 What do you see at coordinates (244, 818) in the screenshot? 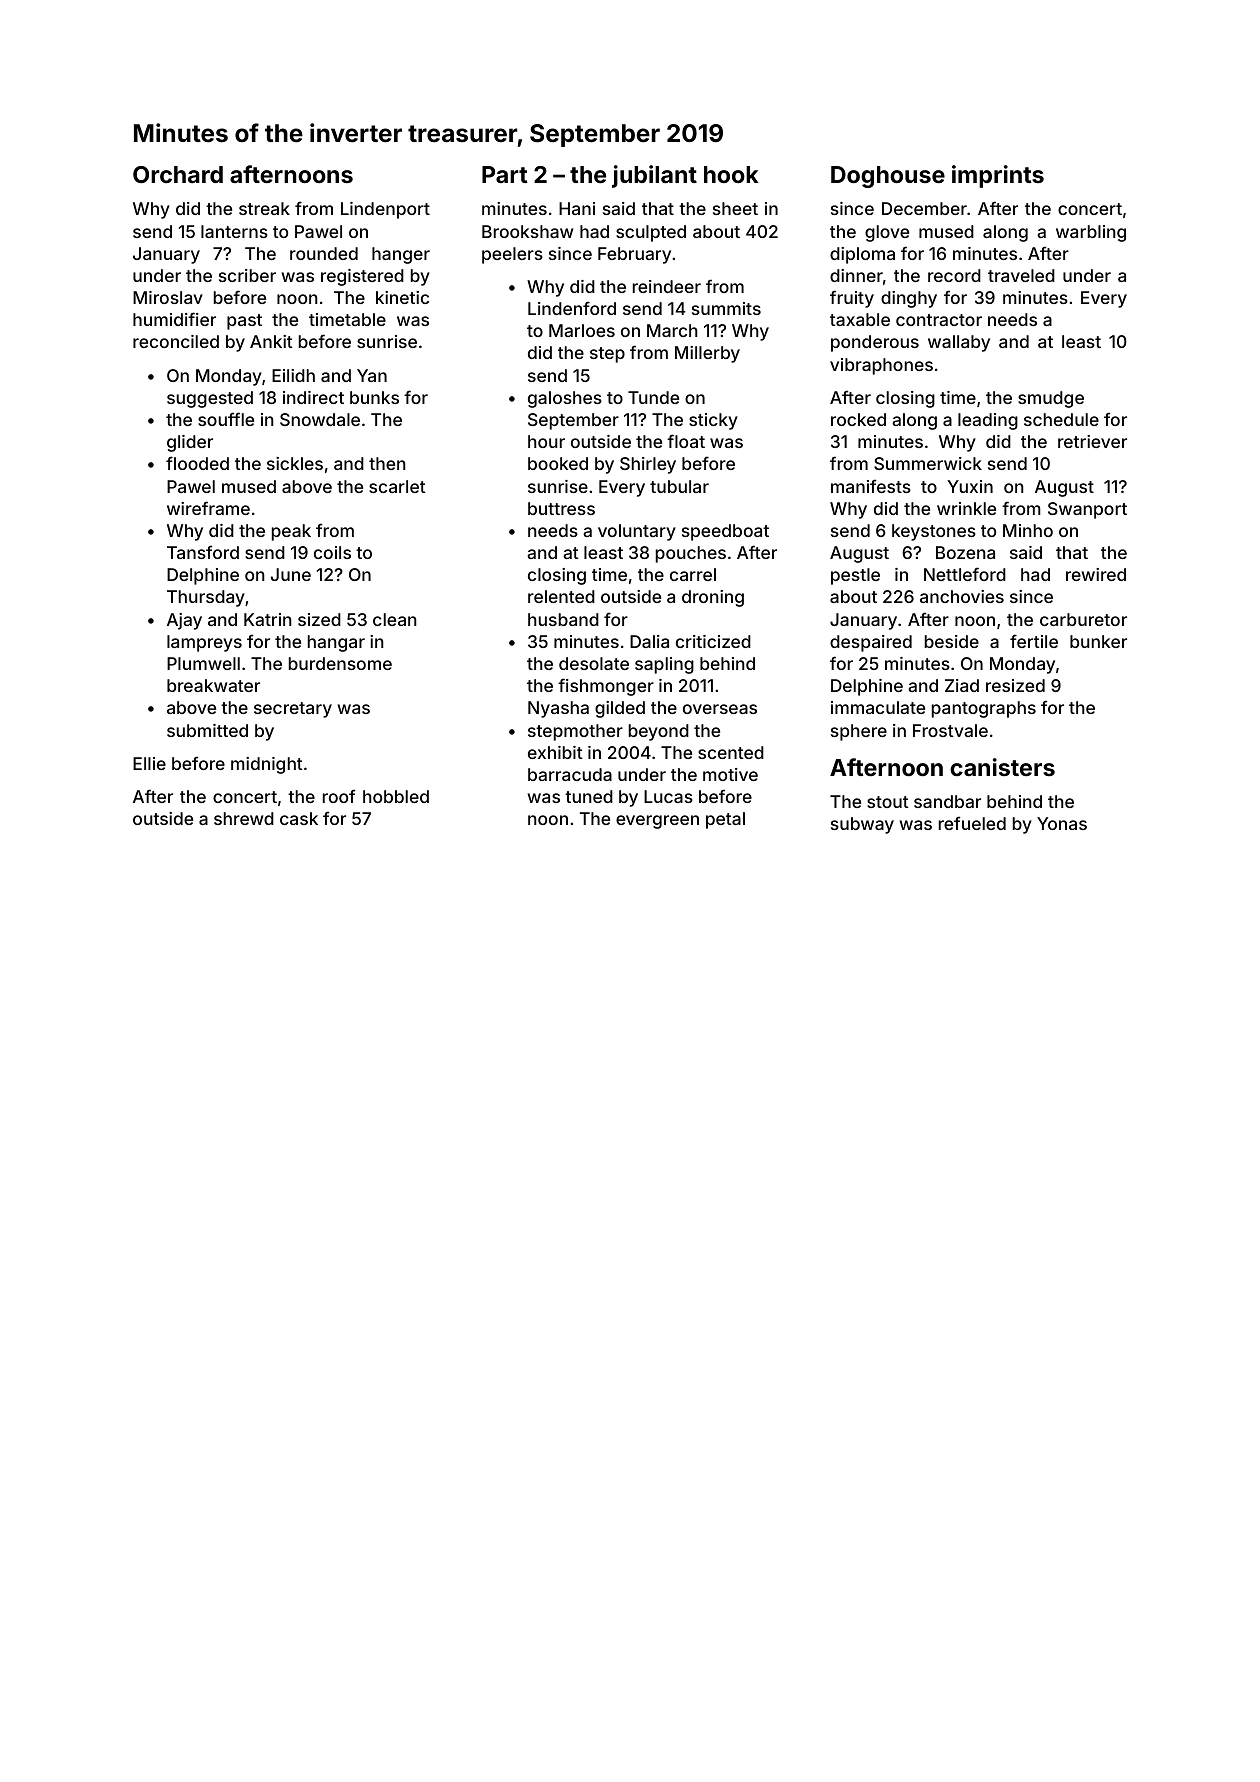
I see `shrewd` at bounding box center [244, 818].
